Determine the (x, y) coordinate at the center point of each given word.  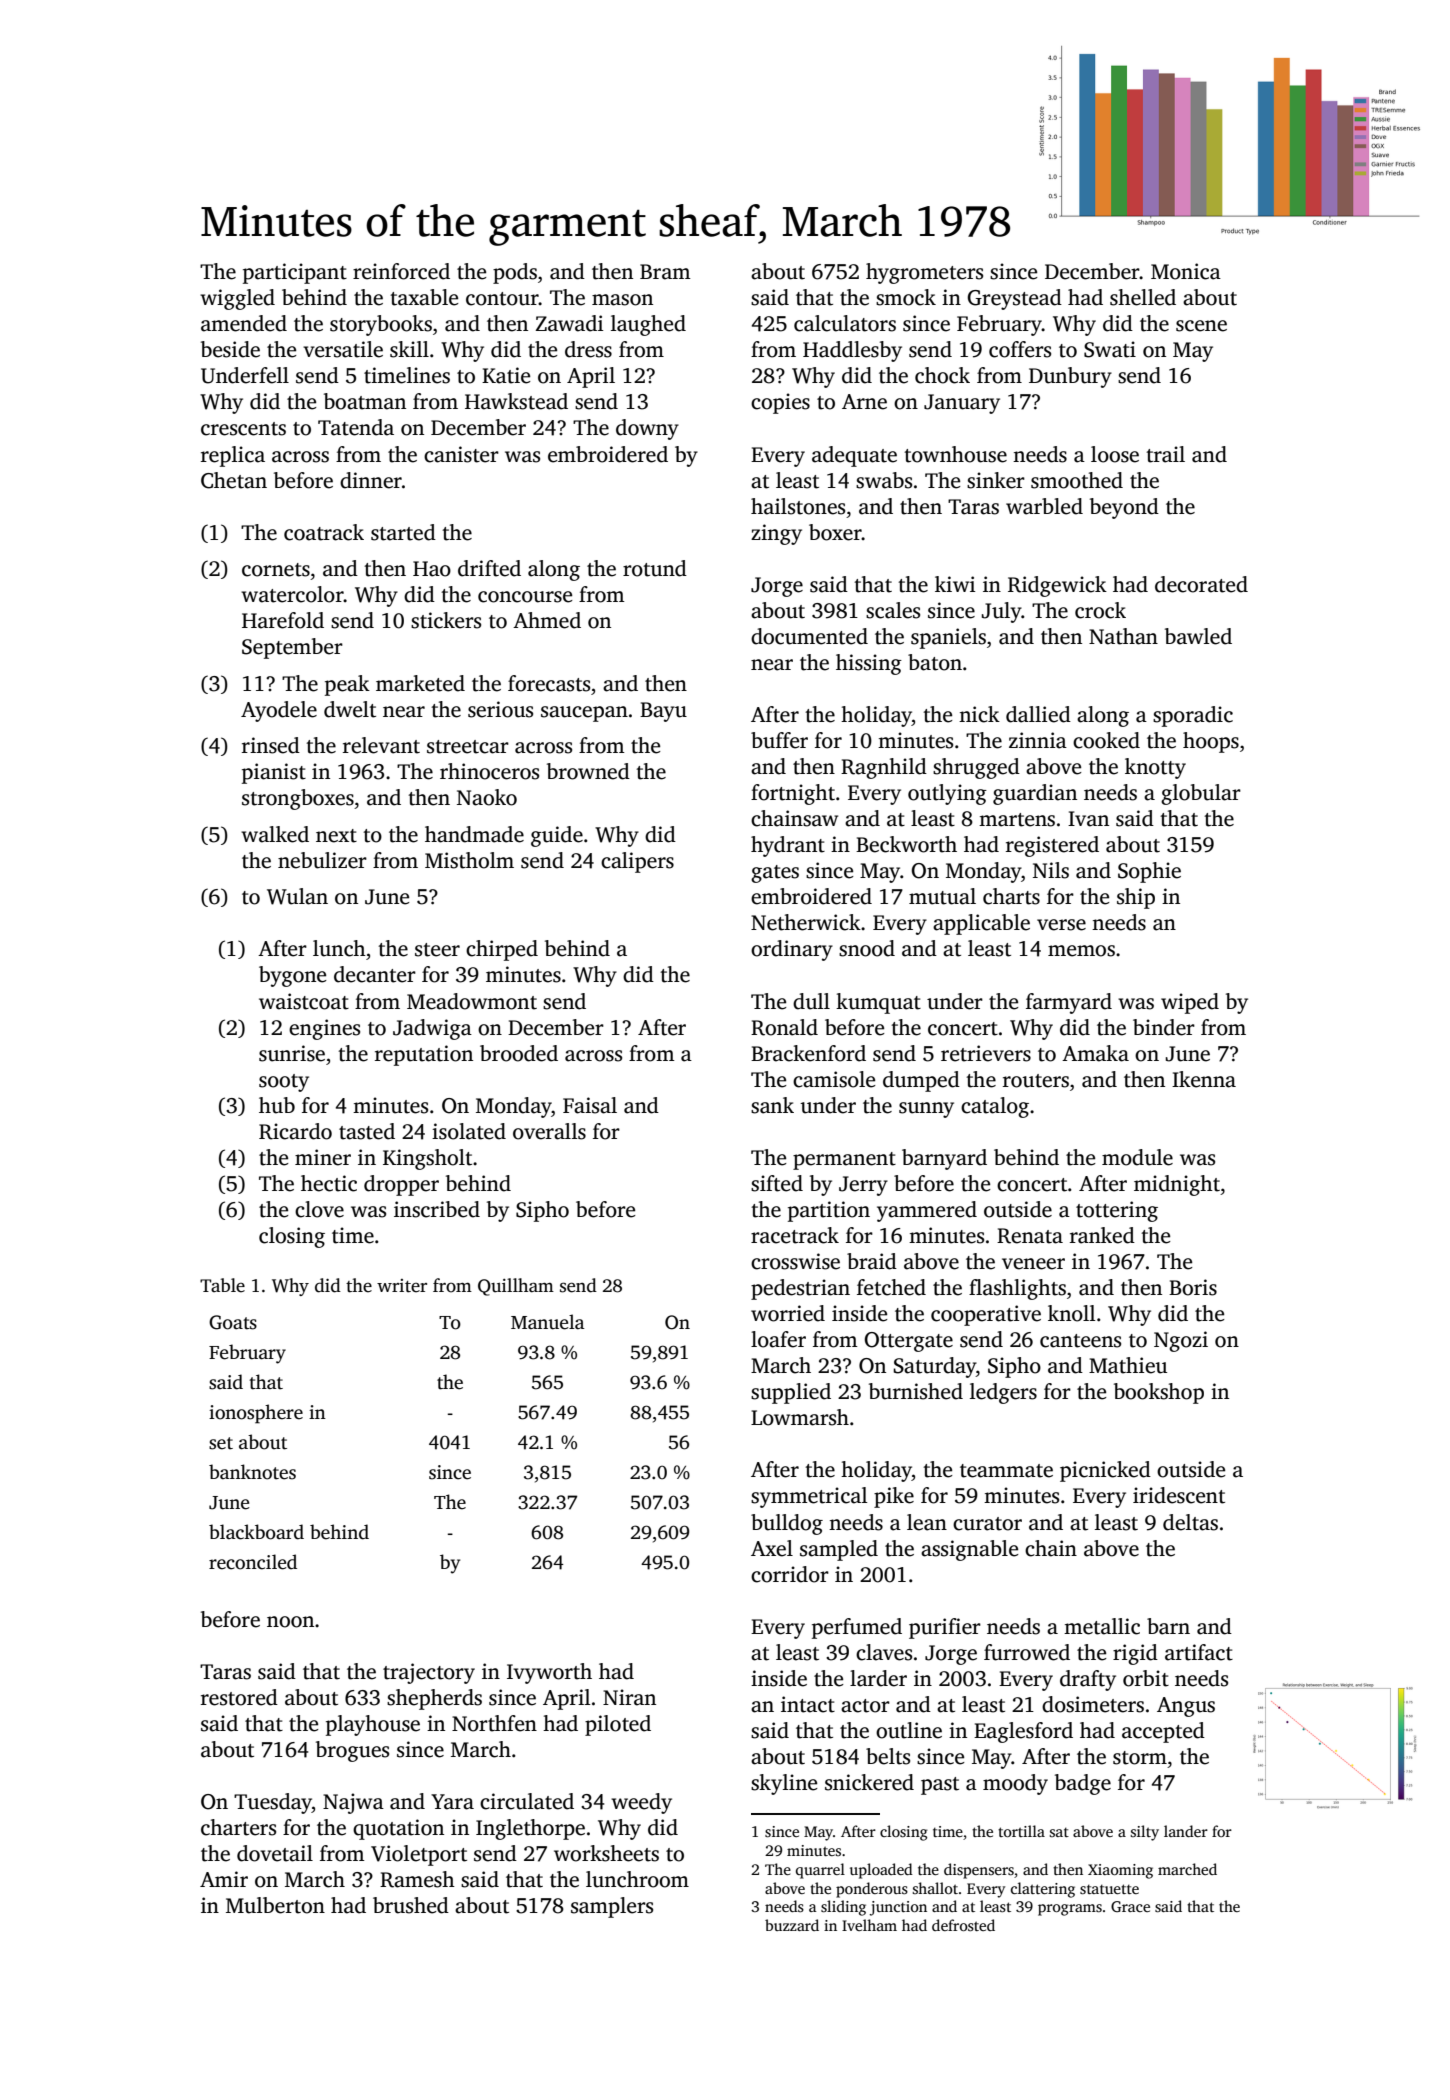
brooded (519, 1053)
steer (437, 950)
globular (1201, 794)
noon (290, 1622)
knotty (1155, 768)
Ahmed (547, 620)
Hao (432, 569)
